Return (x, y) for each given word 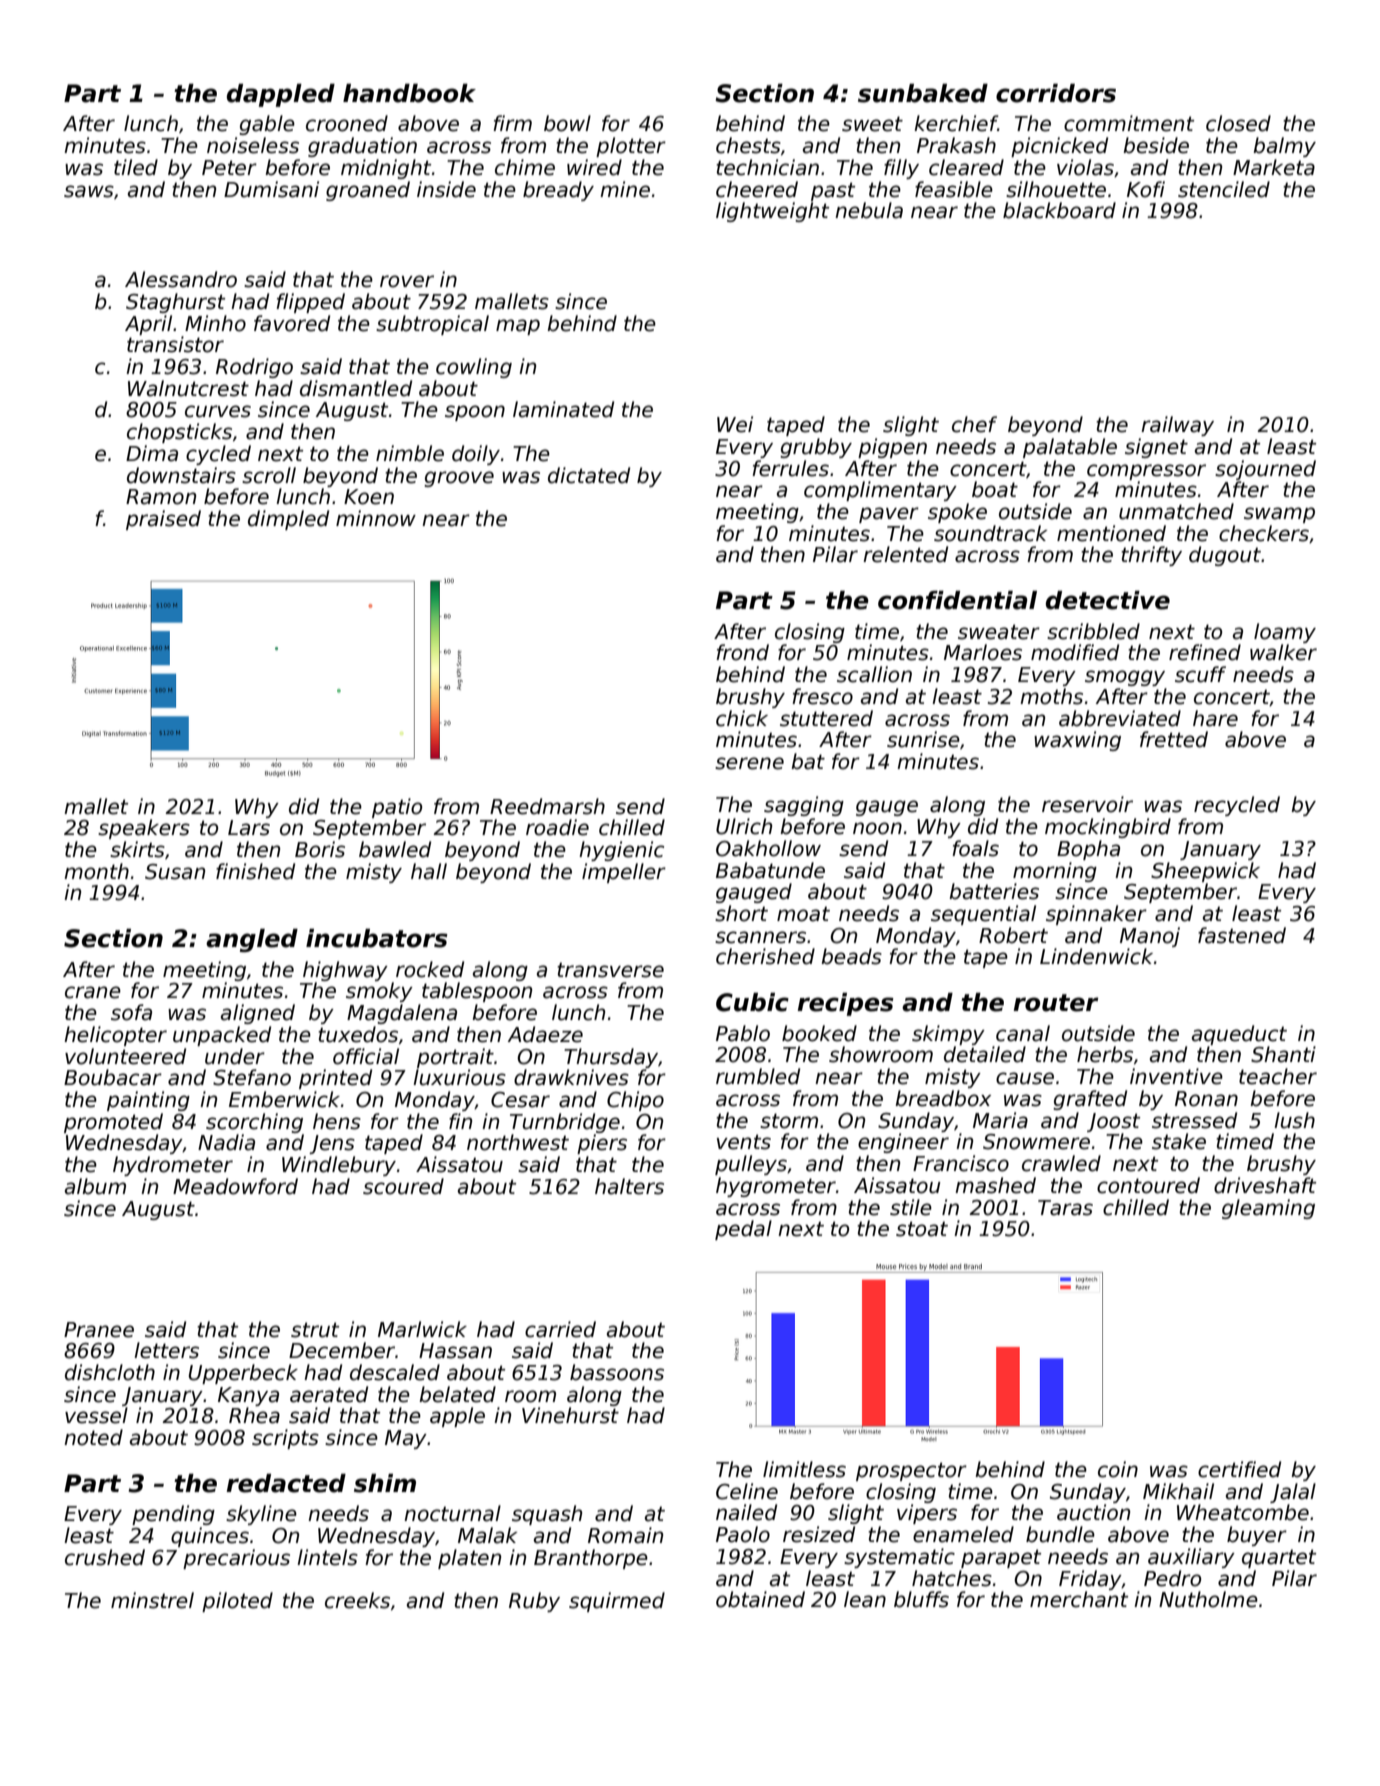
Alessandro (181, 279)
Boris (320, 849)
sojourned (1265, 470)
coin (1118, 1469)
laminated (563, 409)
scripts (285, 1439)
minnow (376, 518)
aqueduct (1239, 1035)
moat (803, 914)
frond (742, 652)
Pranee (99, 1330)
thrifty (1151, 556)
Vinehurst (570, 1415)
